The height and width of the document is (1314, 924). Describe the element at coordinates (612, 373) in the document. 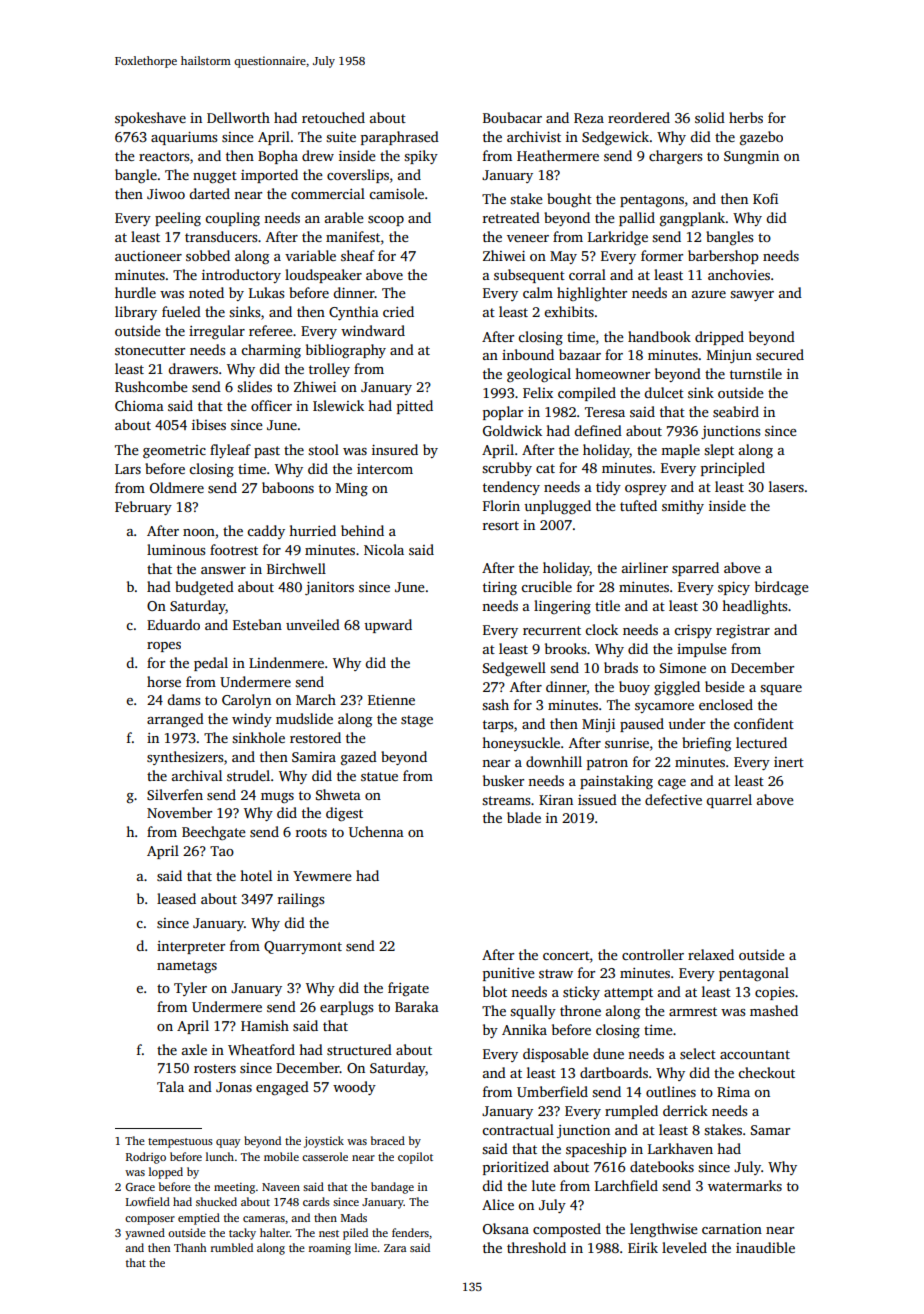

I see `homeowner` at that location.
